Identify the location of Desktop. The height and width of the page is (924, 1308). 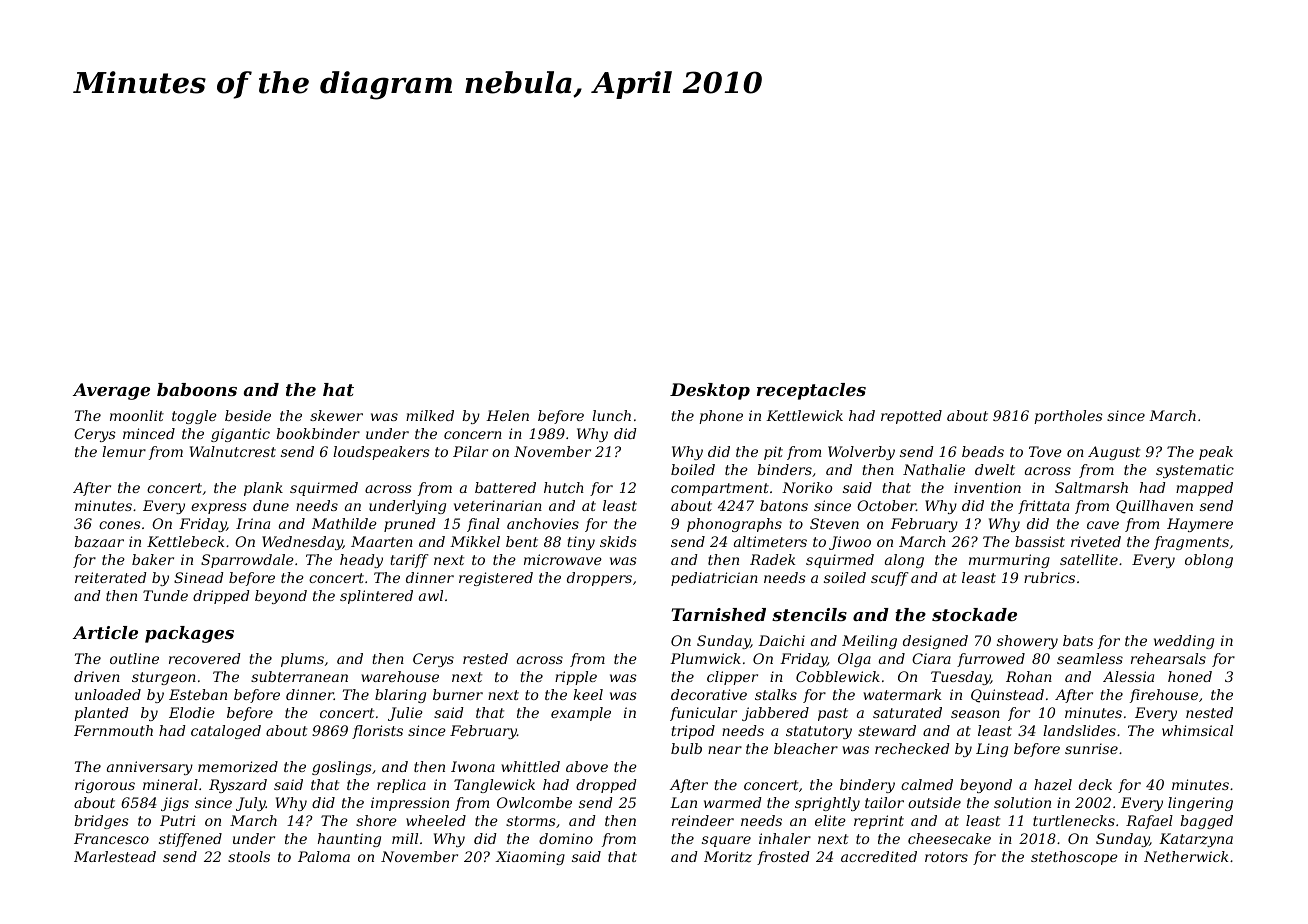
(710, 391).
